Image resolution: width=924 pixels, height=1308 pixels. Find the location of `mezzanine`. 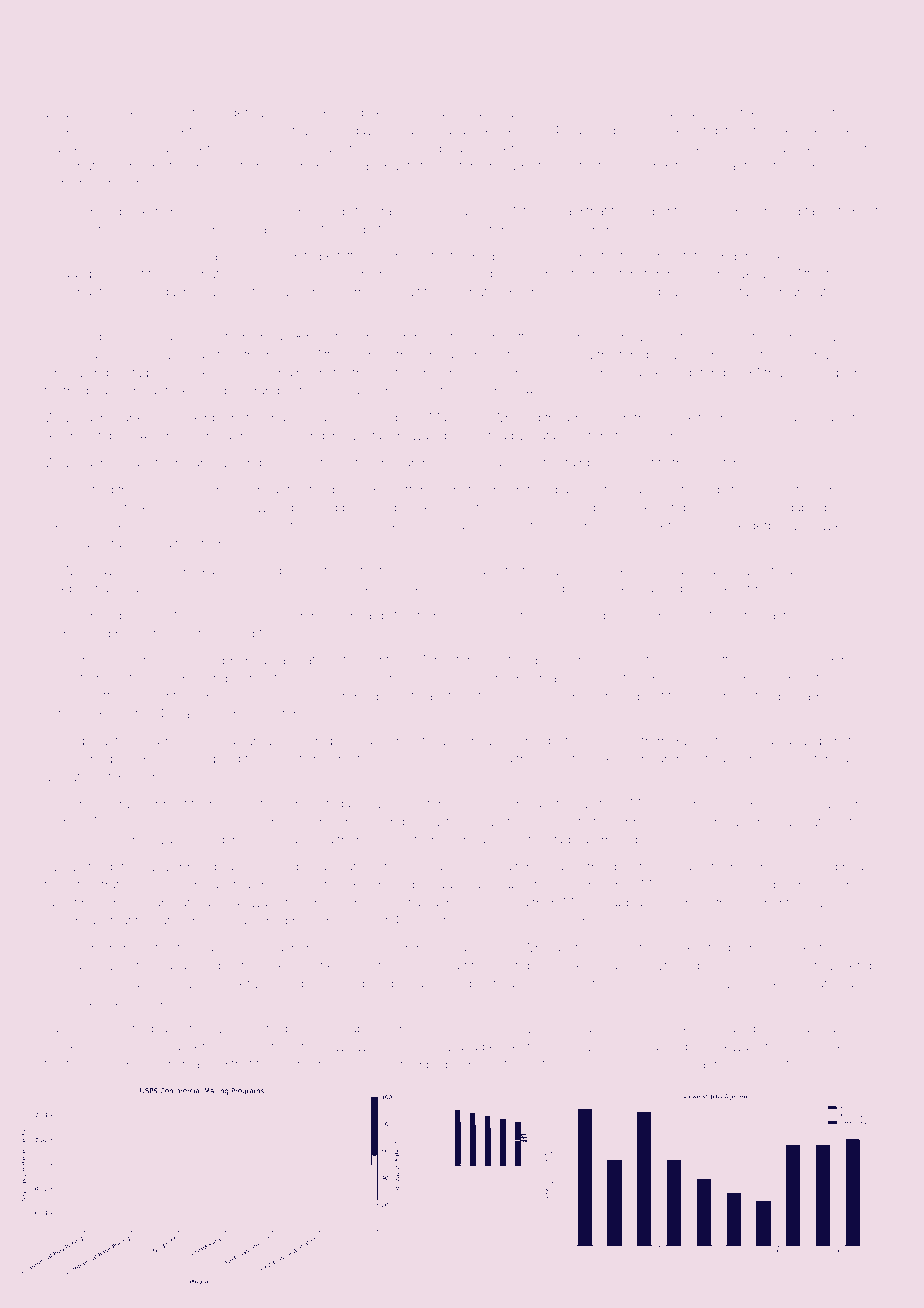

mezzanine is located at coordinates (151, 113).
